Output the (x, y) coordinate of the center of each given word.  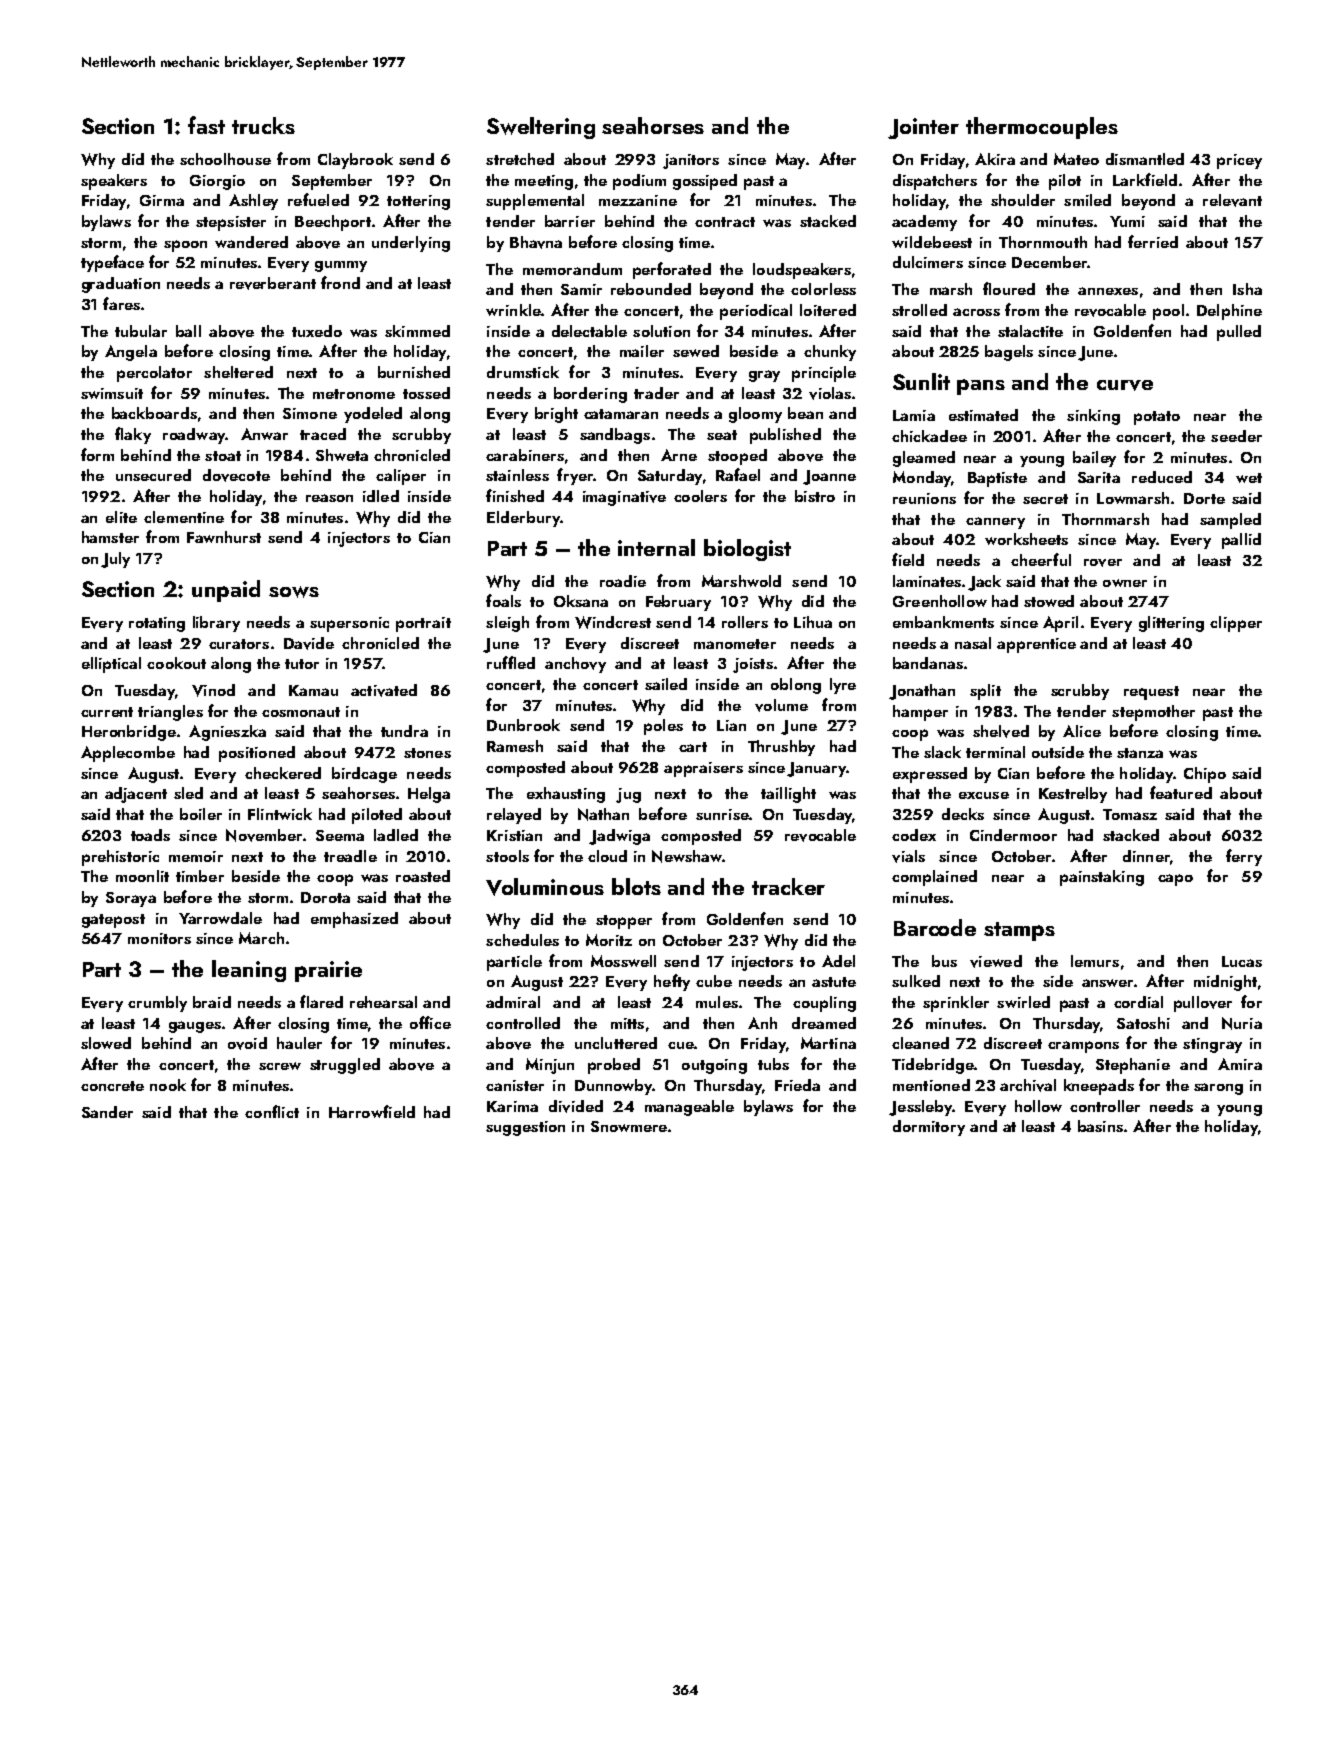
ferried (1153, 241)
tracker (788, 886)
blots (636, 886)
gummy (341, 266)
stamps (1019, 931)
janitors (691, 161)
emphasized (354, 920)
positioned (257, 754)
